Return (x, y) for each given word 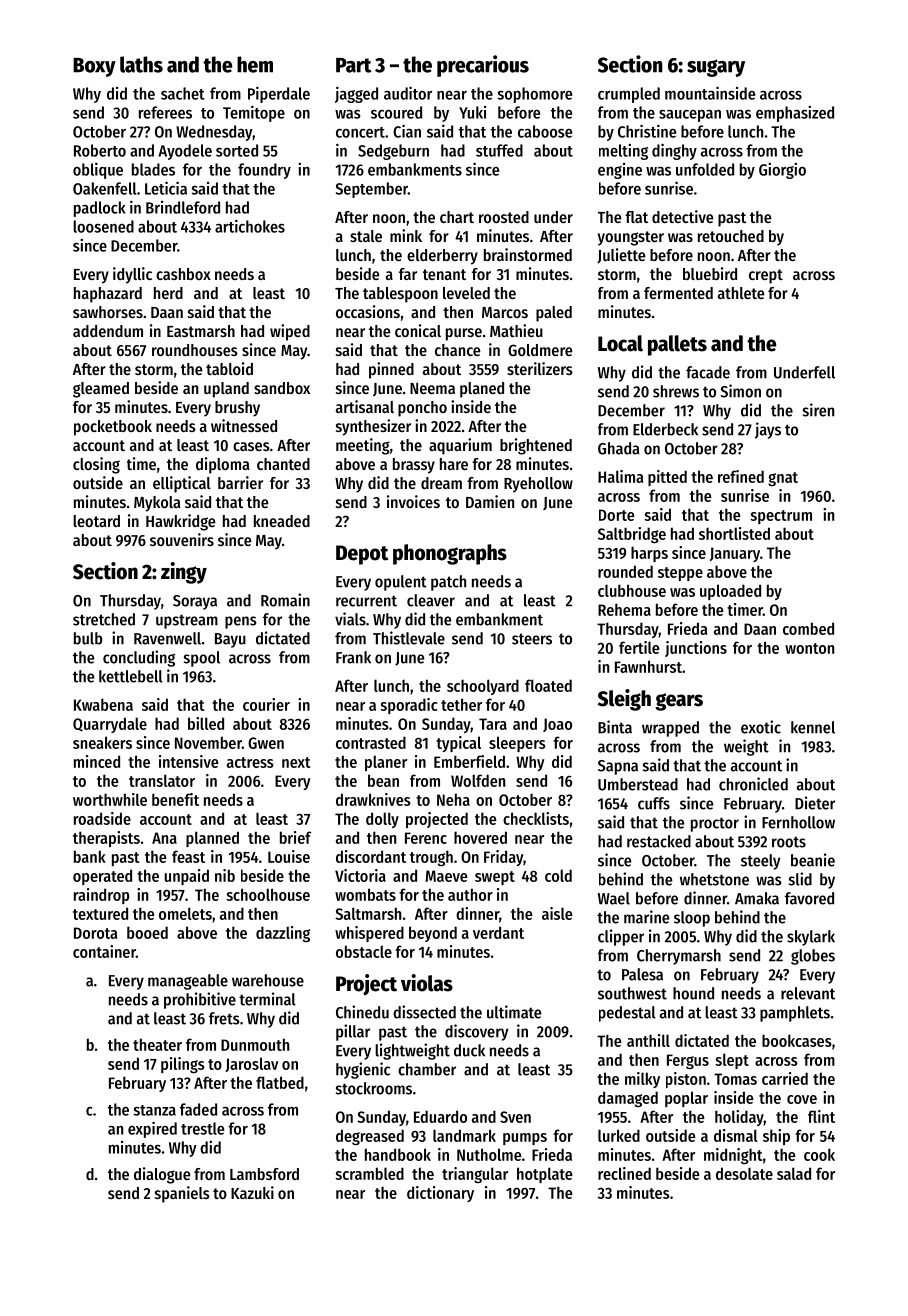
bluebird (710, 273)
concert (360, 132)
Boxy (94, 67)
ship (776, 1137)
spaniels (182, 1194)
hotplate (545, 1175)
